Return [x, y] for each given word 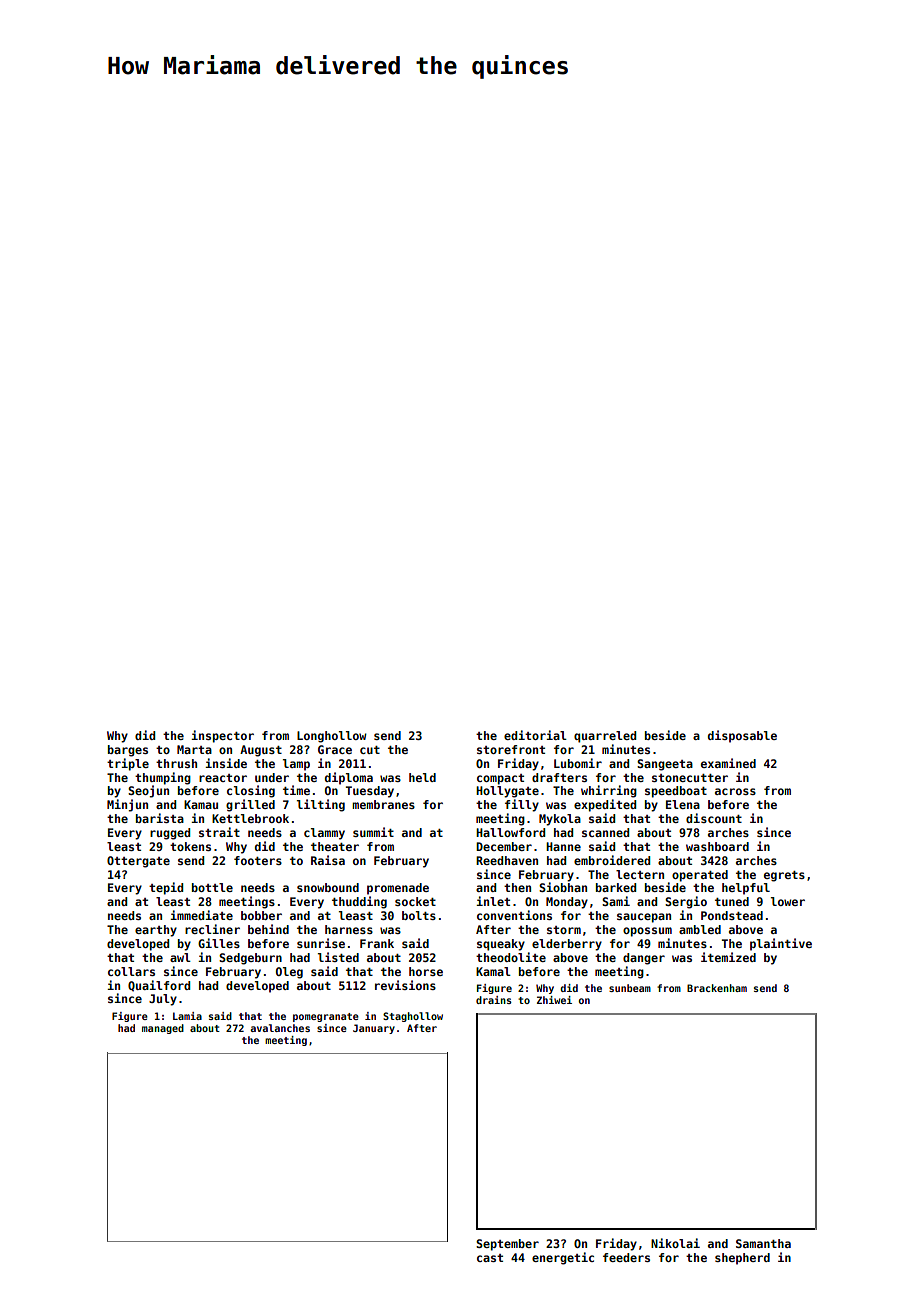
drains [494, 1000]
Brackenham [717, 988]
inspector [222, 736]
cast [490, 1258]
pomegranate [326, 1017]
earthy [156, 931]
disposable [742, 736]
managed [163, 1029]
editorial [535, 735]
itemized [728, 957]
